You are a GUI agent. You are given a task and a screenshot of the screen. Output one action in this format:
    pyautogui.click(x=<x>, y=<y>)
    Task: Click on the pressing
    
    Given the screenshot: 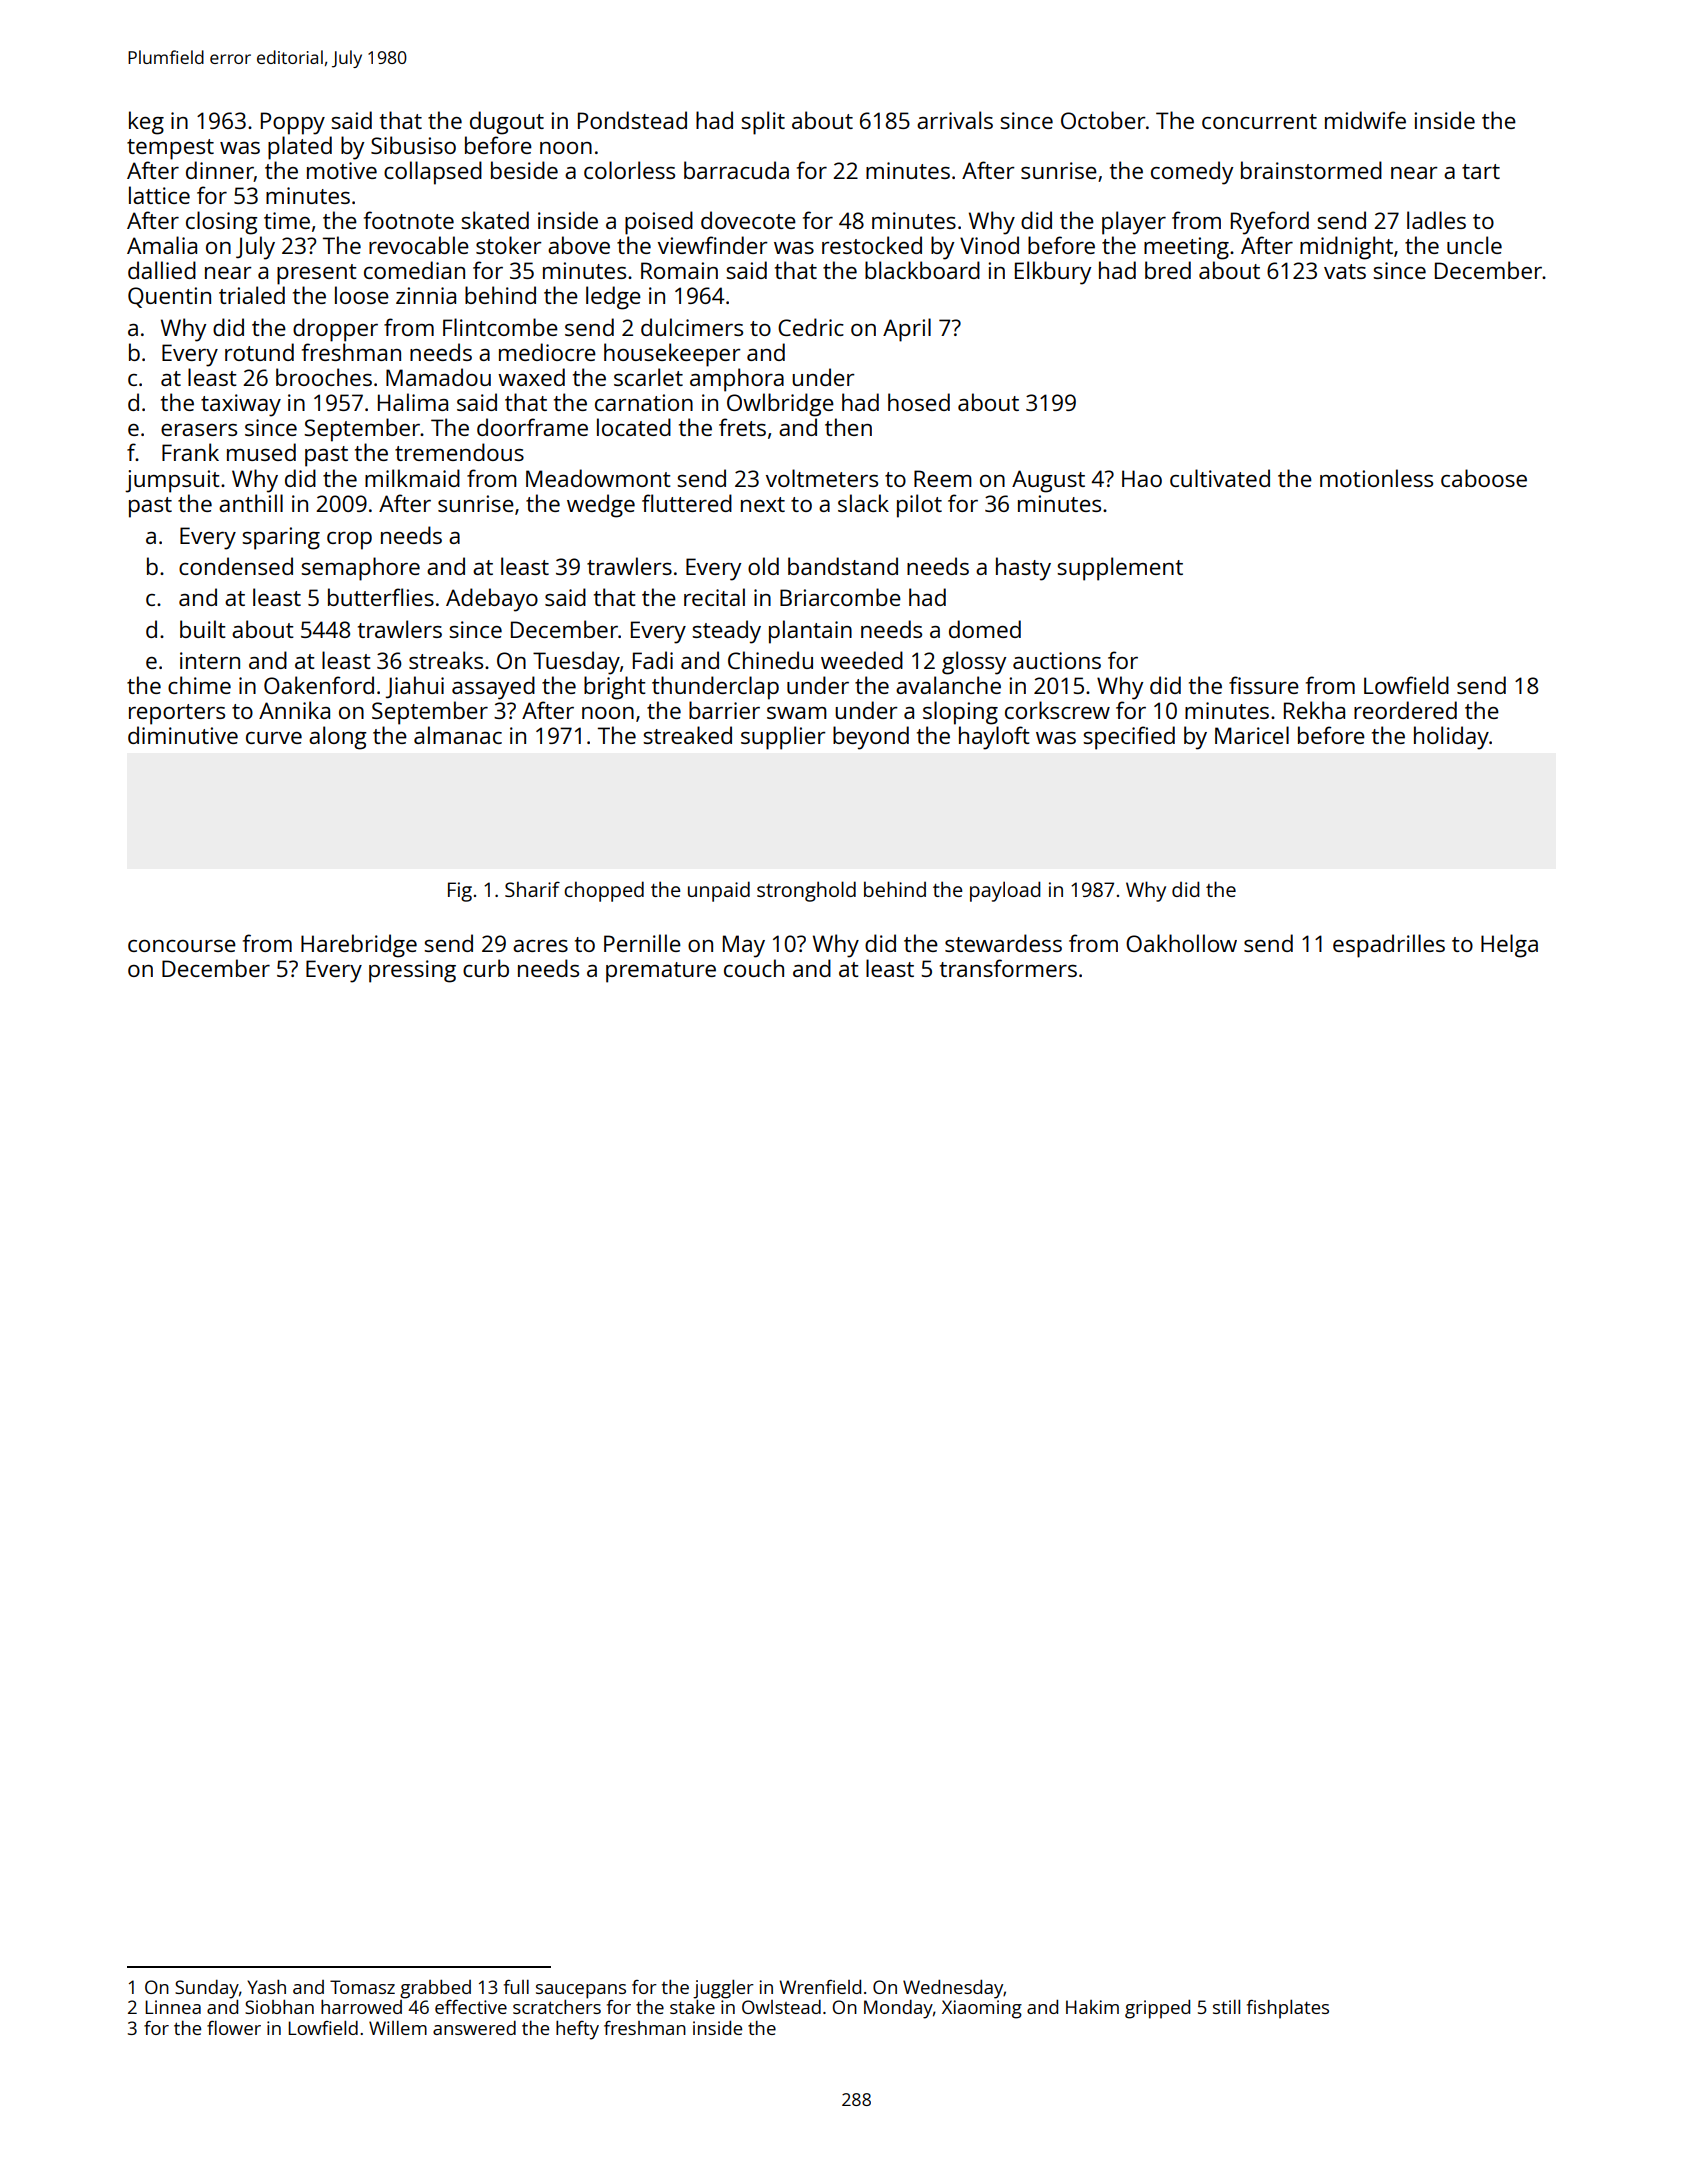 What is the action you would take?
    pyautogui.click(x=412, y=971)
